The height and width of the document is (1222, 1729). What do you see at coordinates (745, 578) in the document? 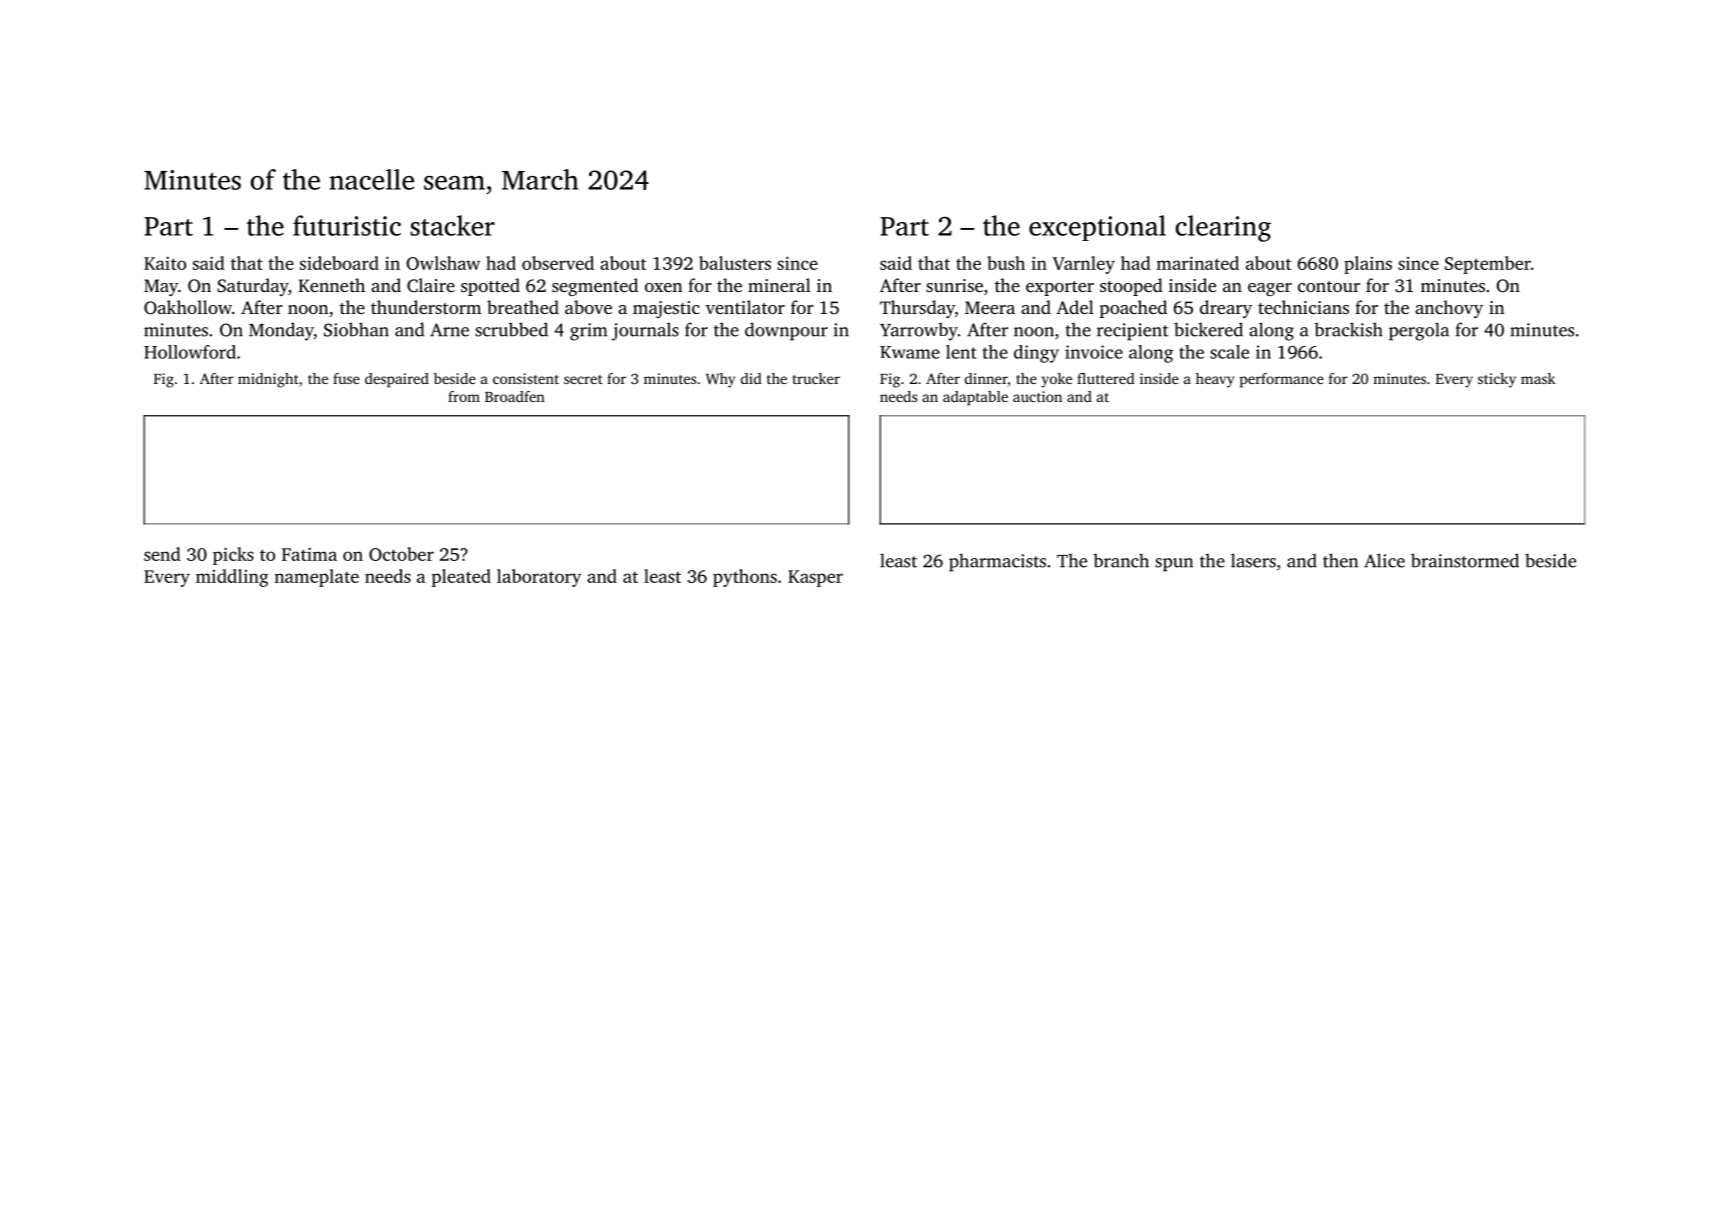
I see `pythons` at bounding box center [745, 578].
